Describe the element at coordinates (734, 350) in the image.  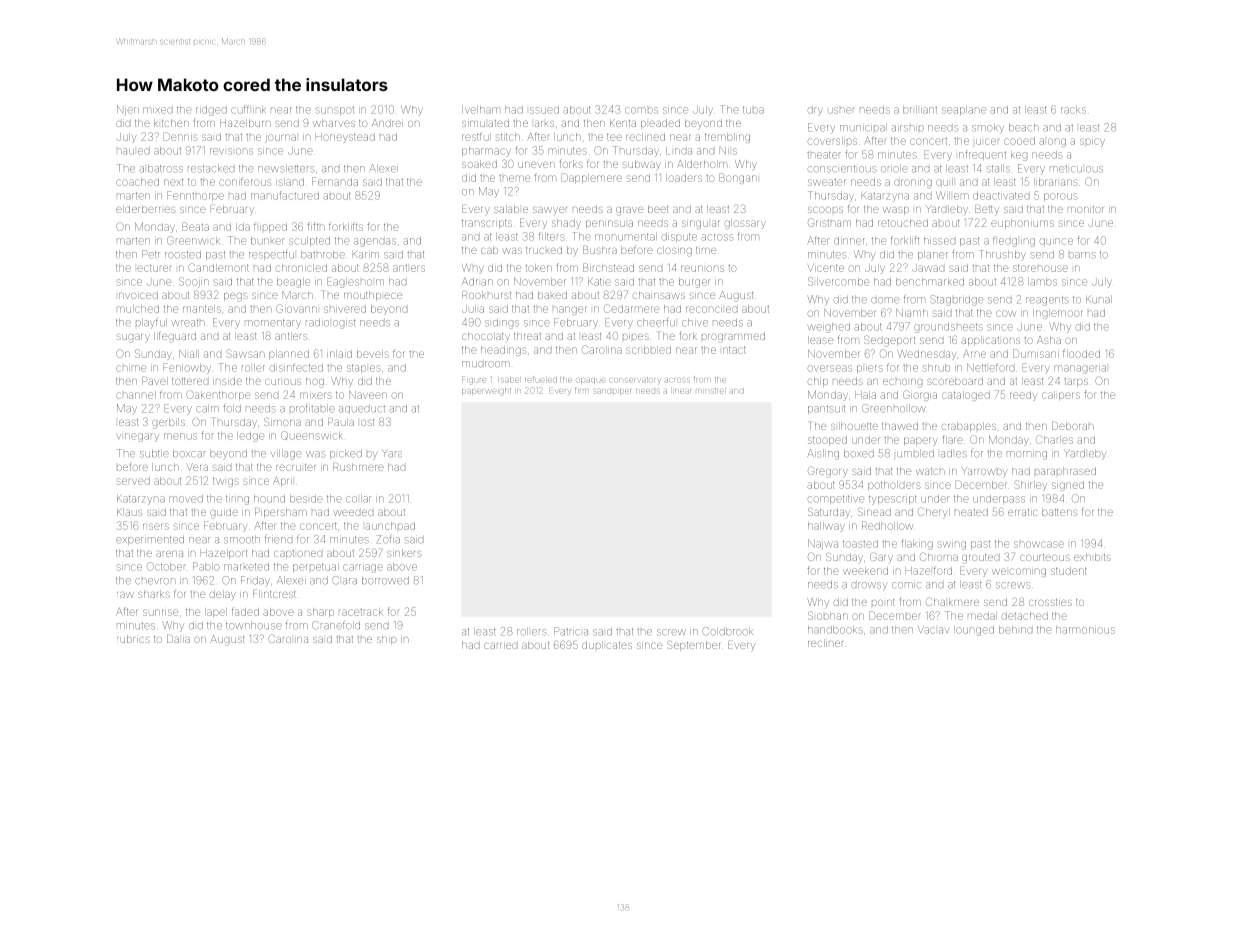
I see `intact` at that location.
